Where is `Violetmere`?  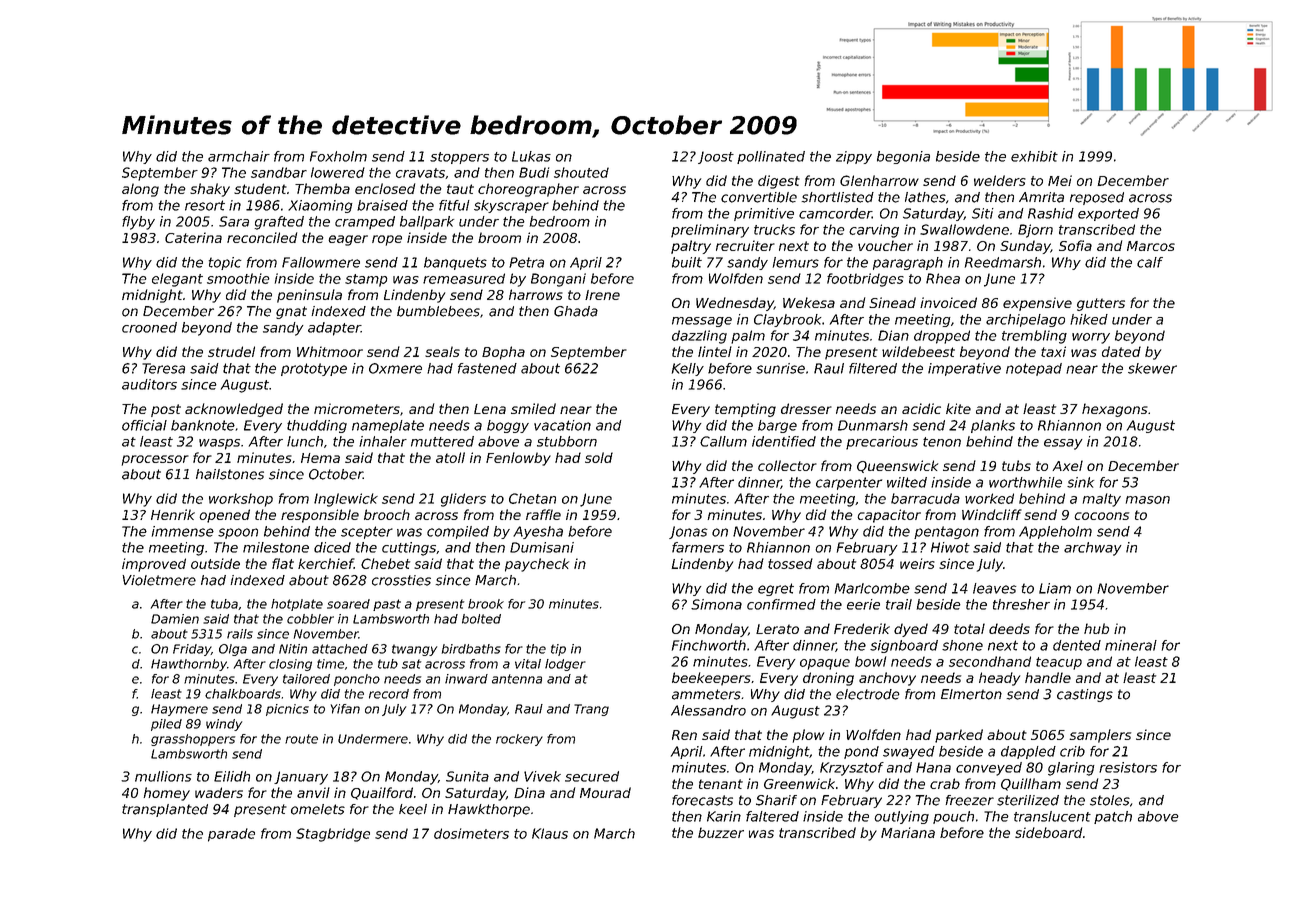
Violetmere is located at coordinates (159, 580).
